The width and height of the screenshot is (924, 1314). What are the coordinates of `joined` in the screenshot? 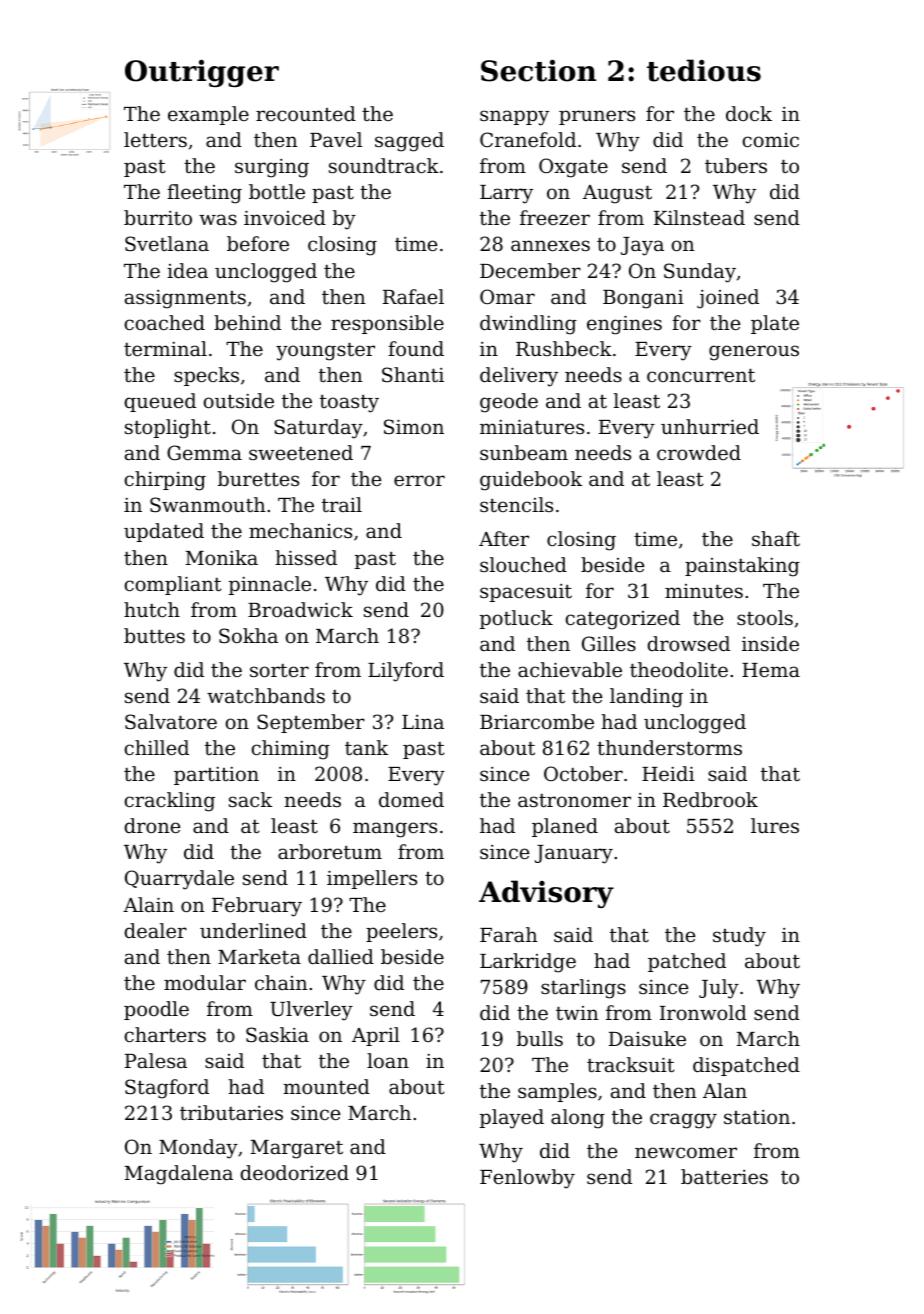 It's located at (728, 299).
